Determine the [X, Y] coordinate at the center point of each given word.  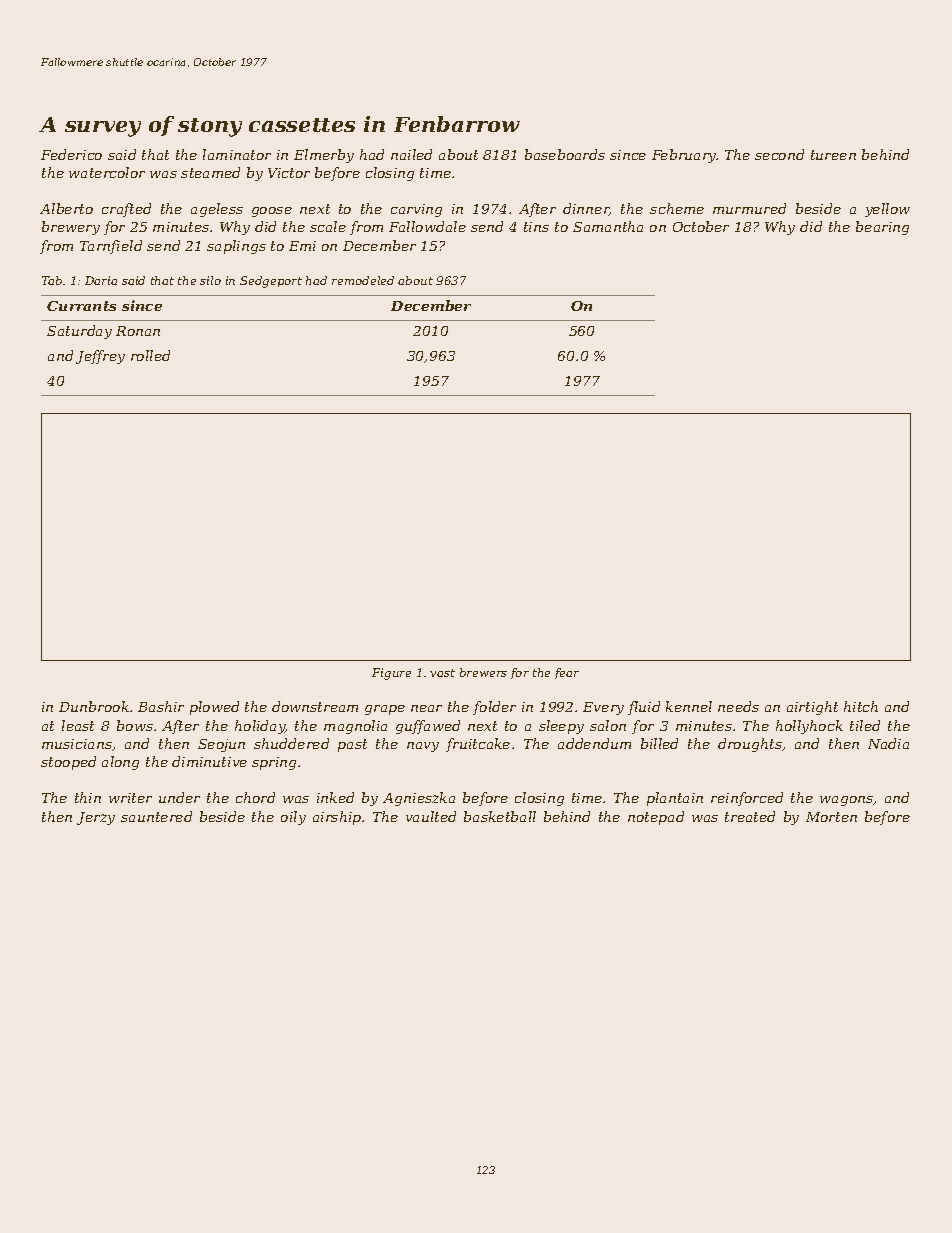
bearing [882, 228]
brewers [483, 672]
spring [274, 763]
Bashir [161, 706]
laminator [237, 154]
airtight [812, 708]
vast [442, 673]
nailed [411, 154]
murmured [749, 208]
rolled [150, 355]
